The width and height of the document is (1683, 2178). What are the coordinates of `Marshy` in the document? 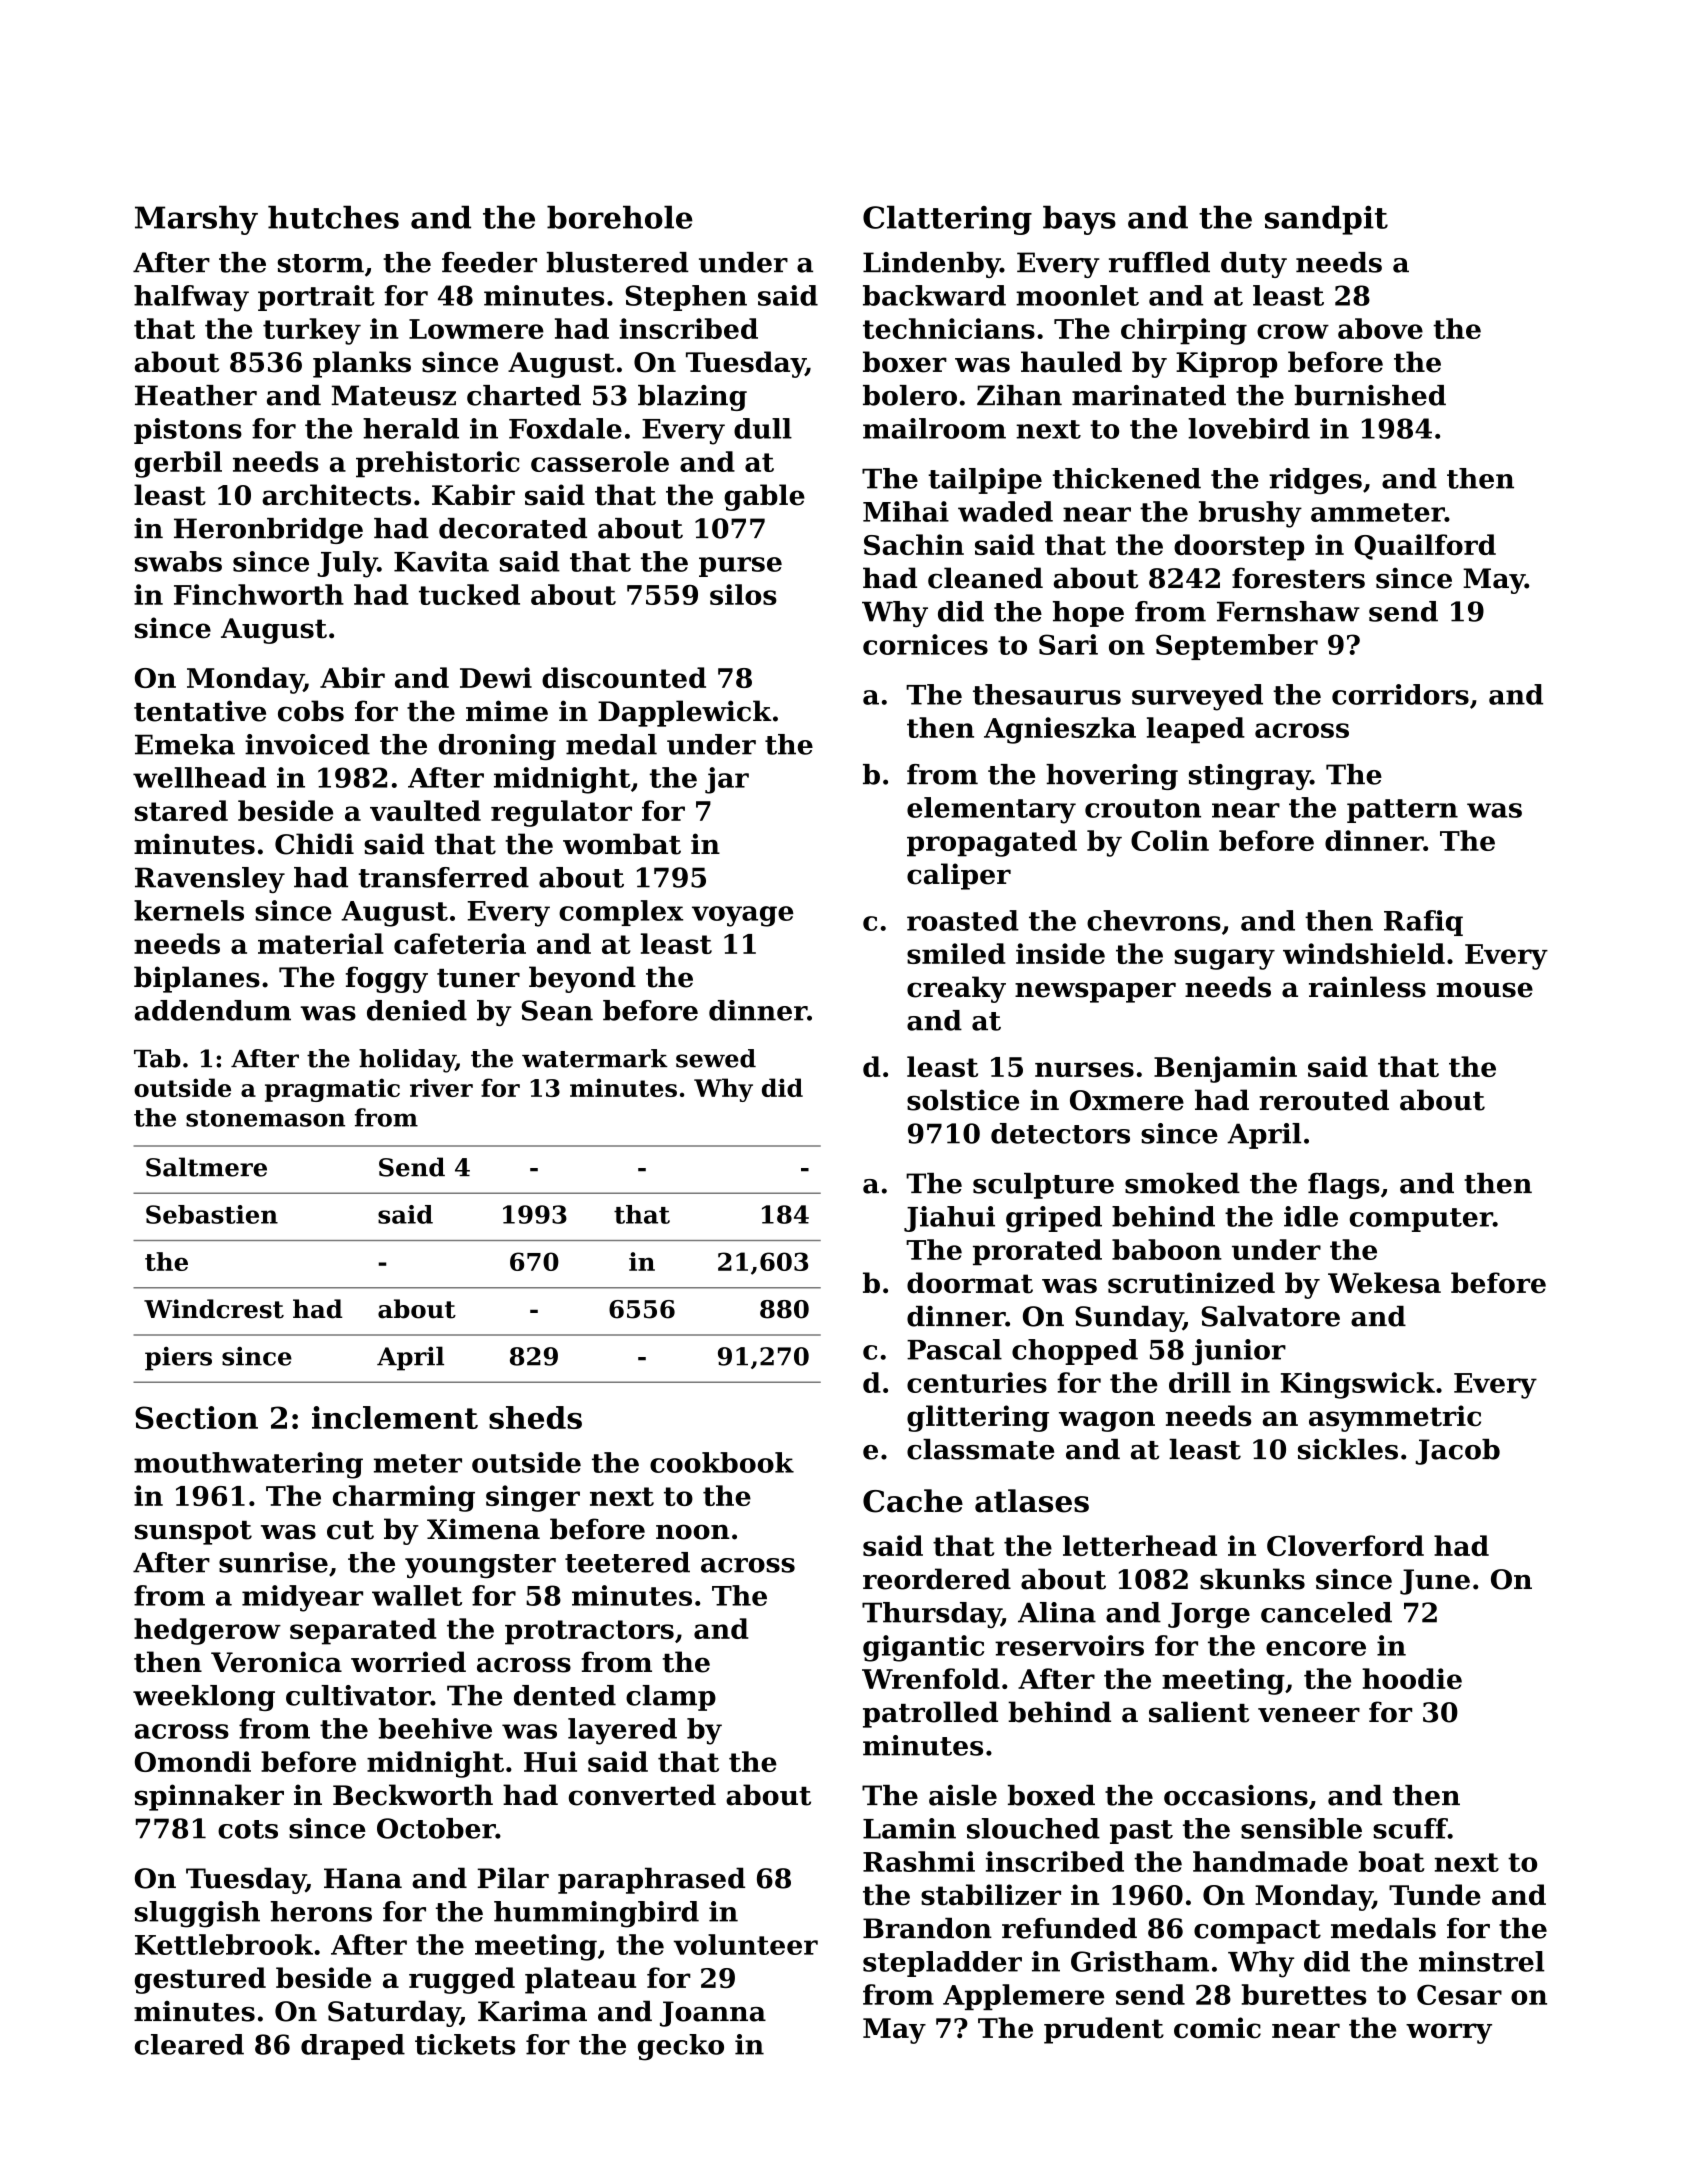 It's located at (196, 220).
